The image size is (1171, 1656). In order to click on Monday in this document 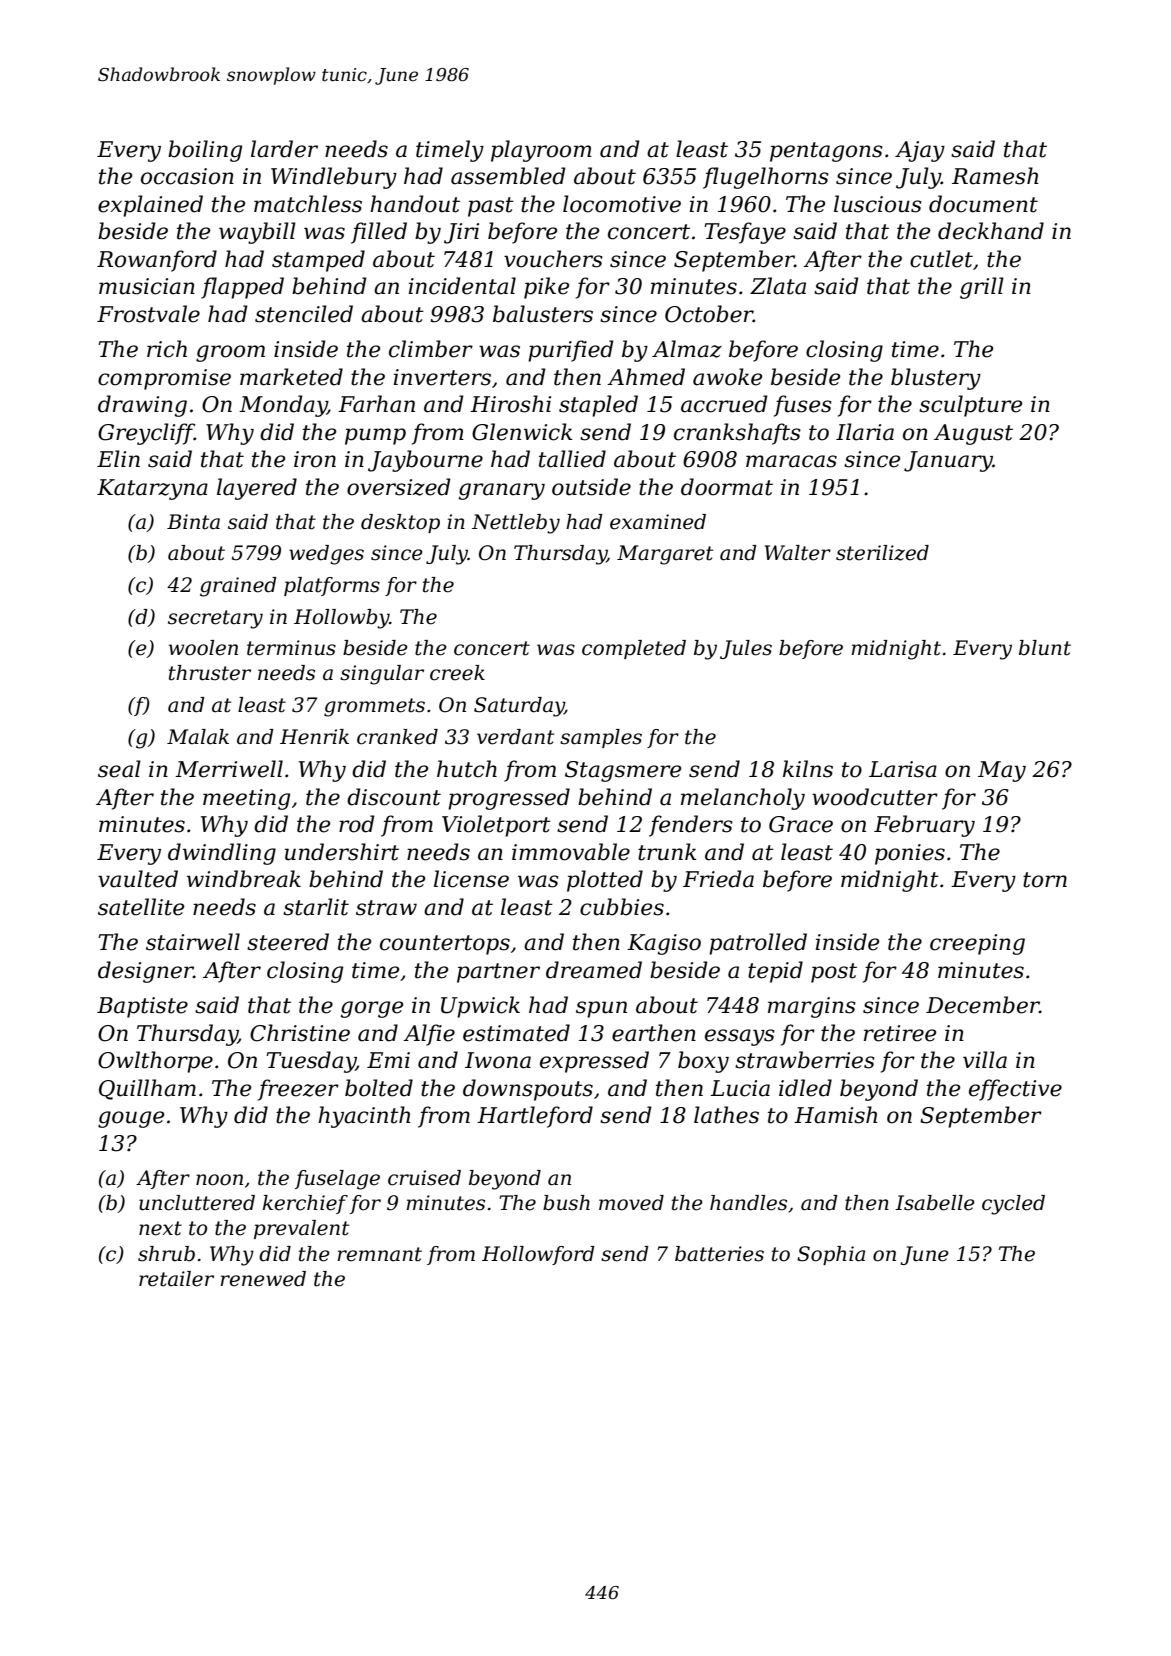, I will do `click(283, 406)`.
